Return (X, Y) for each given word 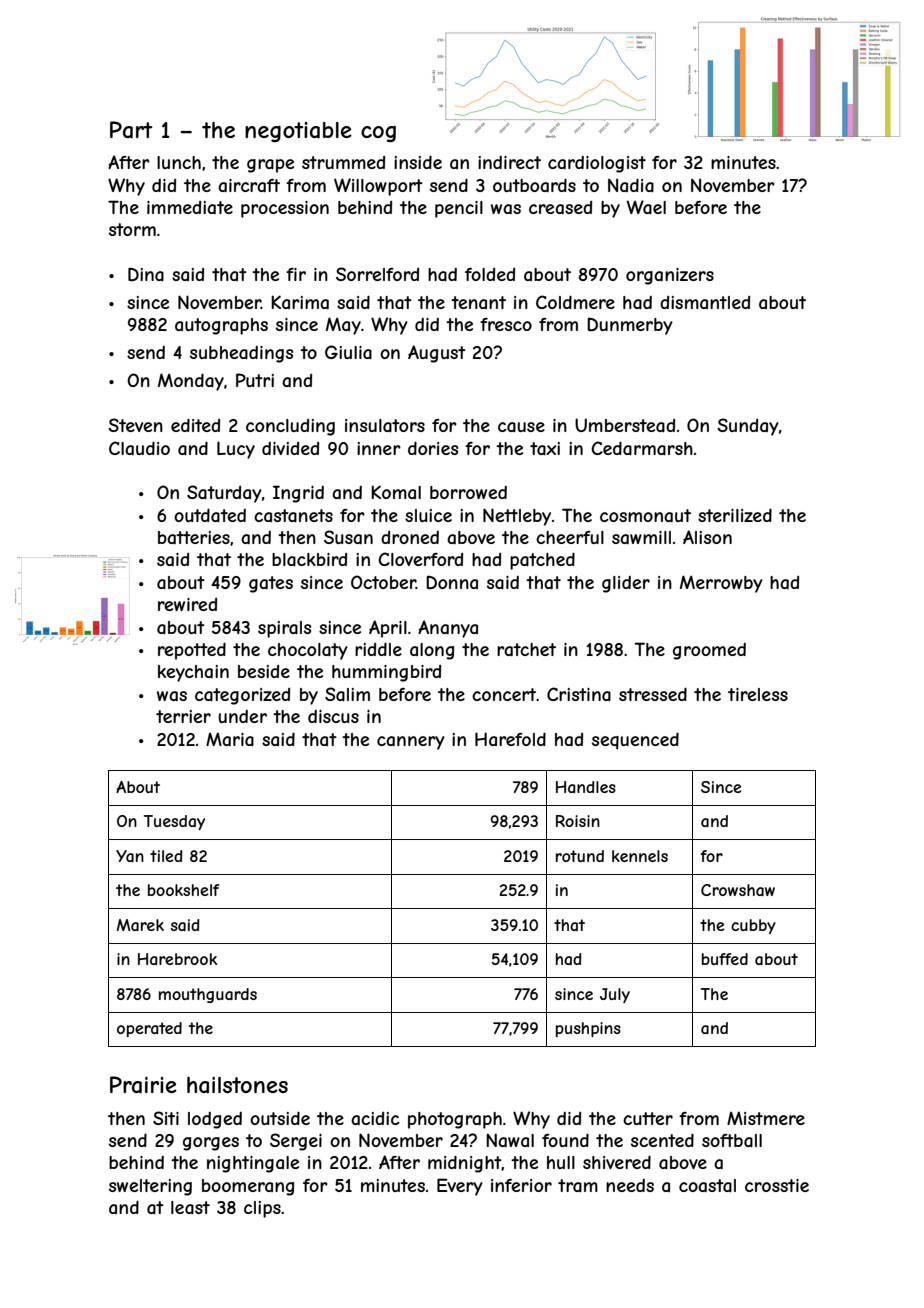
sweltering (150, 1187)
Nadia (631, 185)
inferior (521, 1185)
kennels (640, 856)
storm (132, 229)
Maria (230, 739)
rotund (580, 856)
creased (560, 207)
